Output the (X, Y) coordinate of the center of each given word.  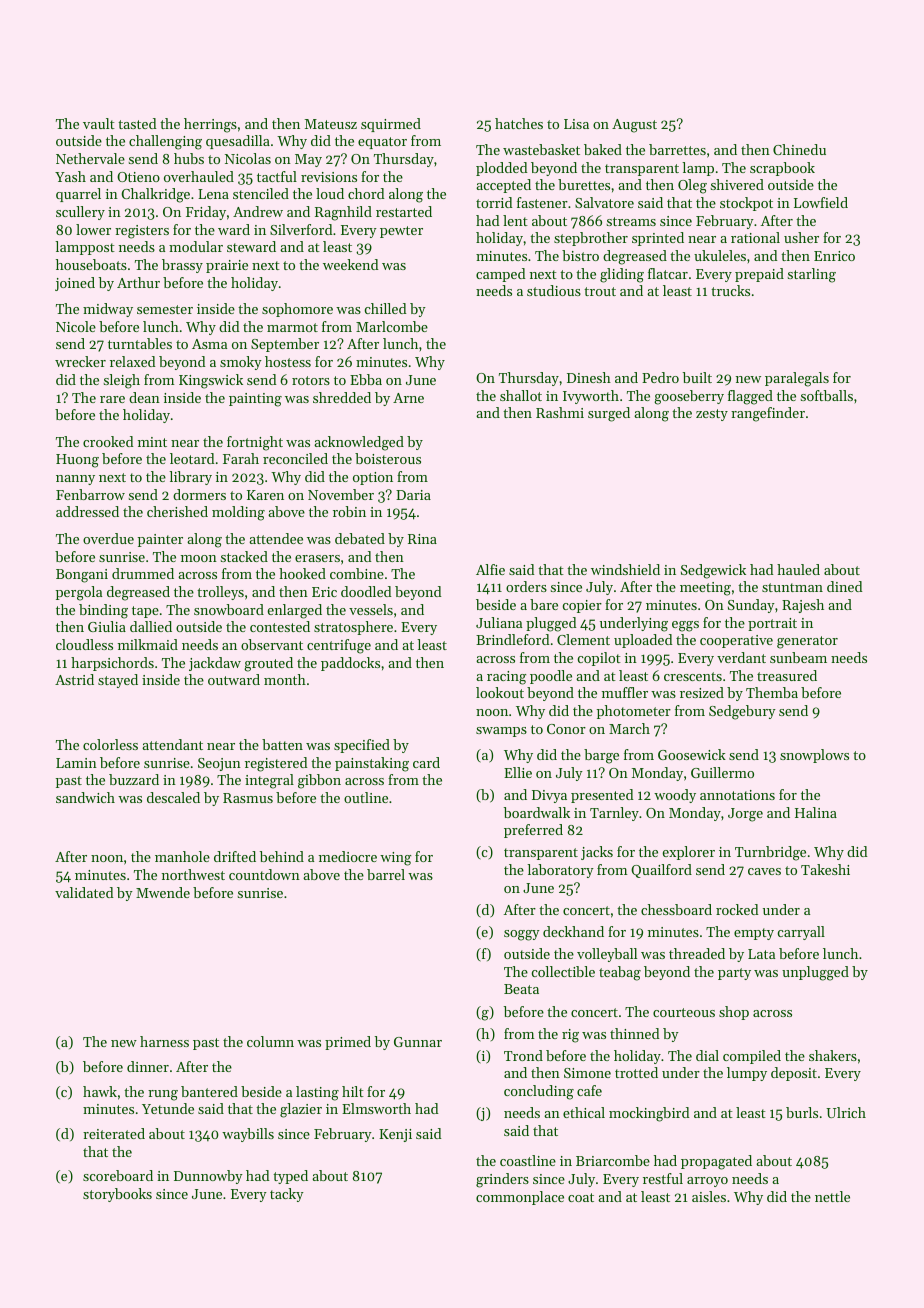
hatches (519, 123)
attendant (172, 744)
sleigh (122, 381)
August (634, 126)
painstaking (372, 764)
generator (807, 642)
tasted (137, 123)
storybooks (117, 1195)
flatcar (668, 273)
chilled (386, 308)
